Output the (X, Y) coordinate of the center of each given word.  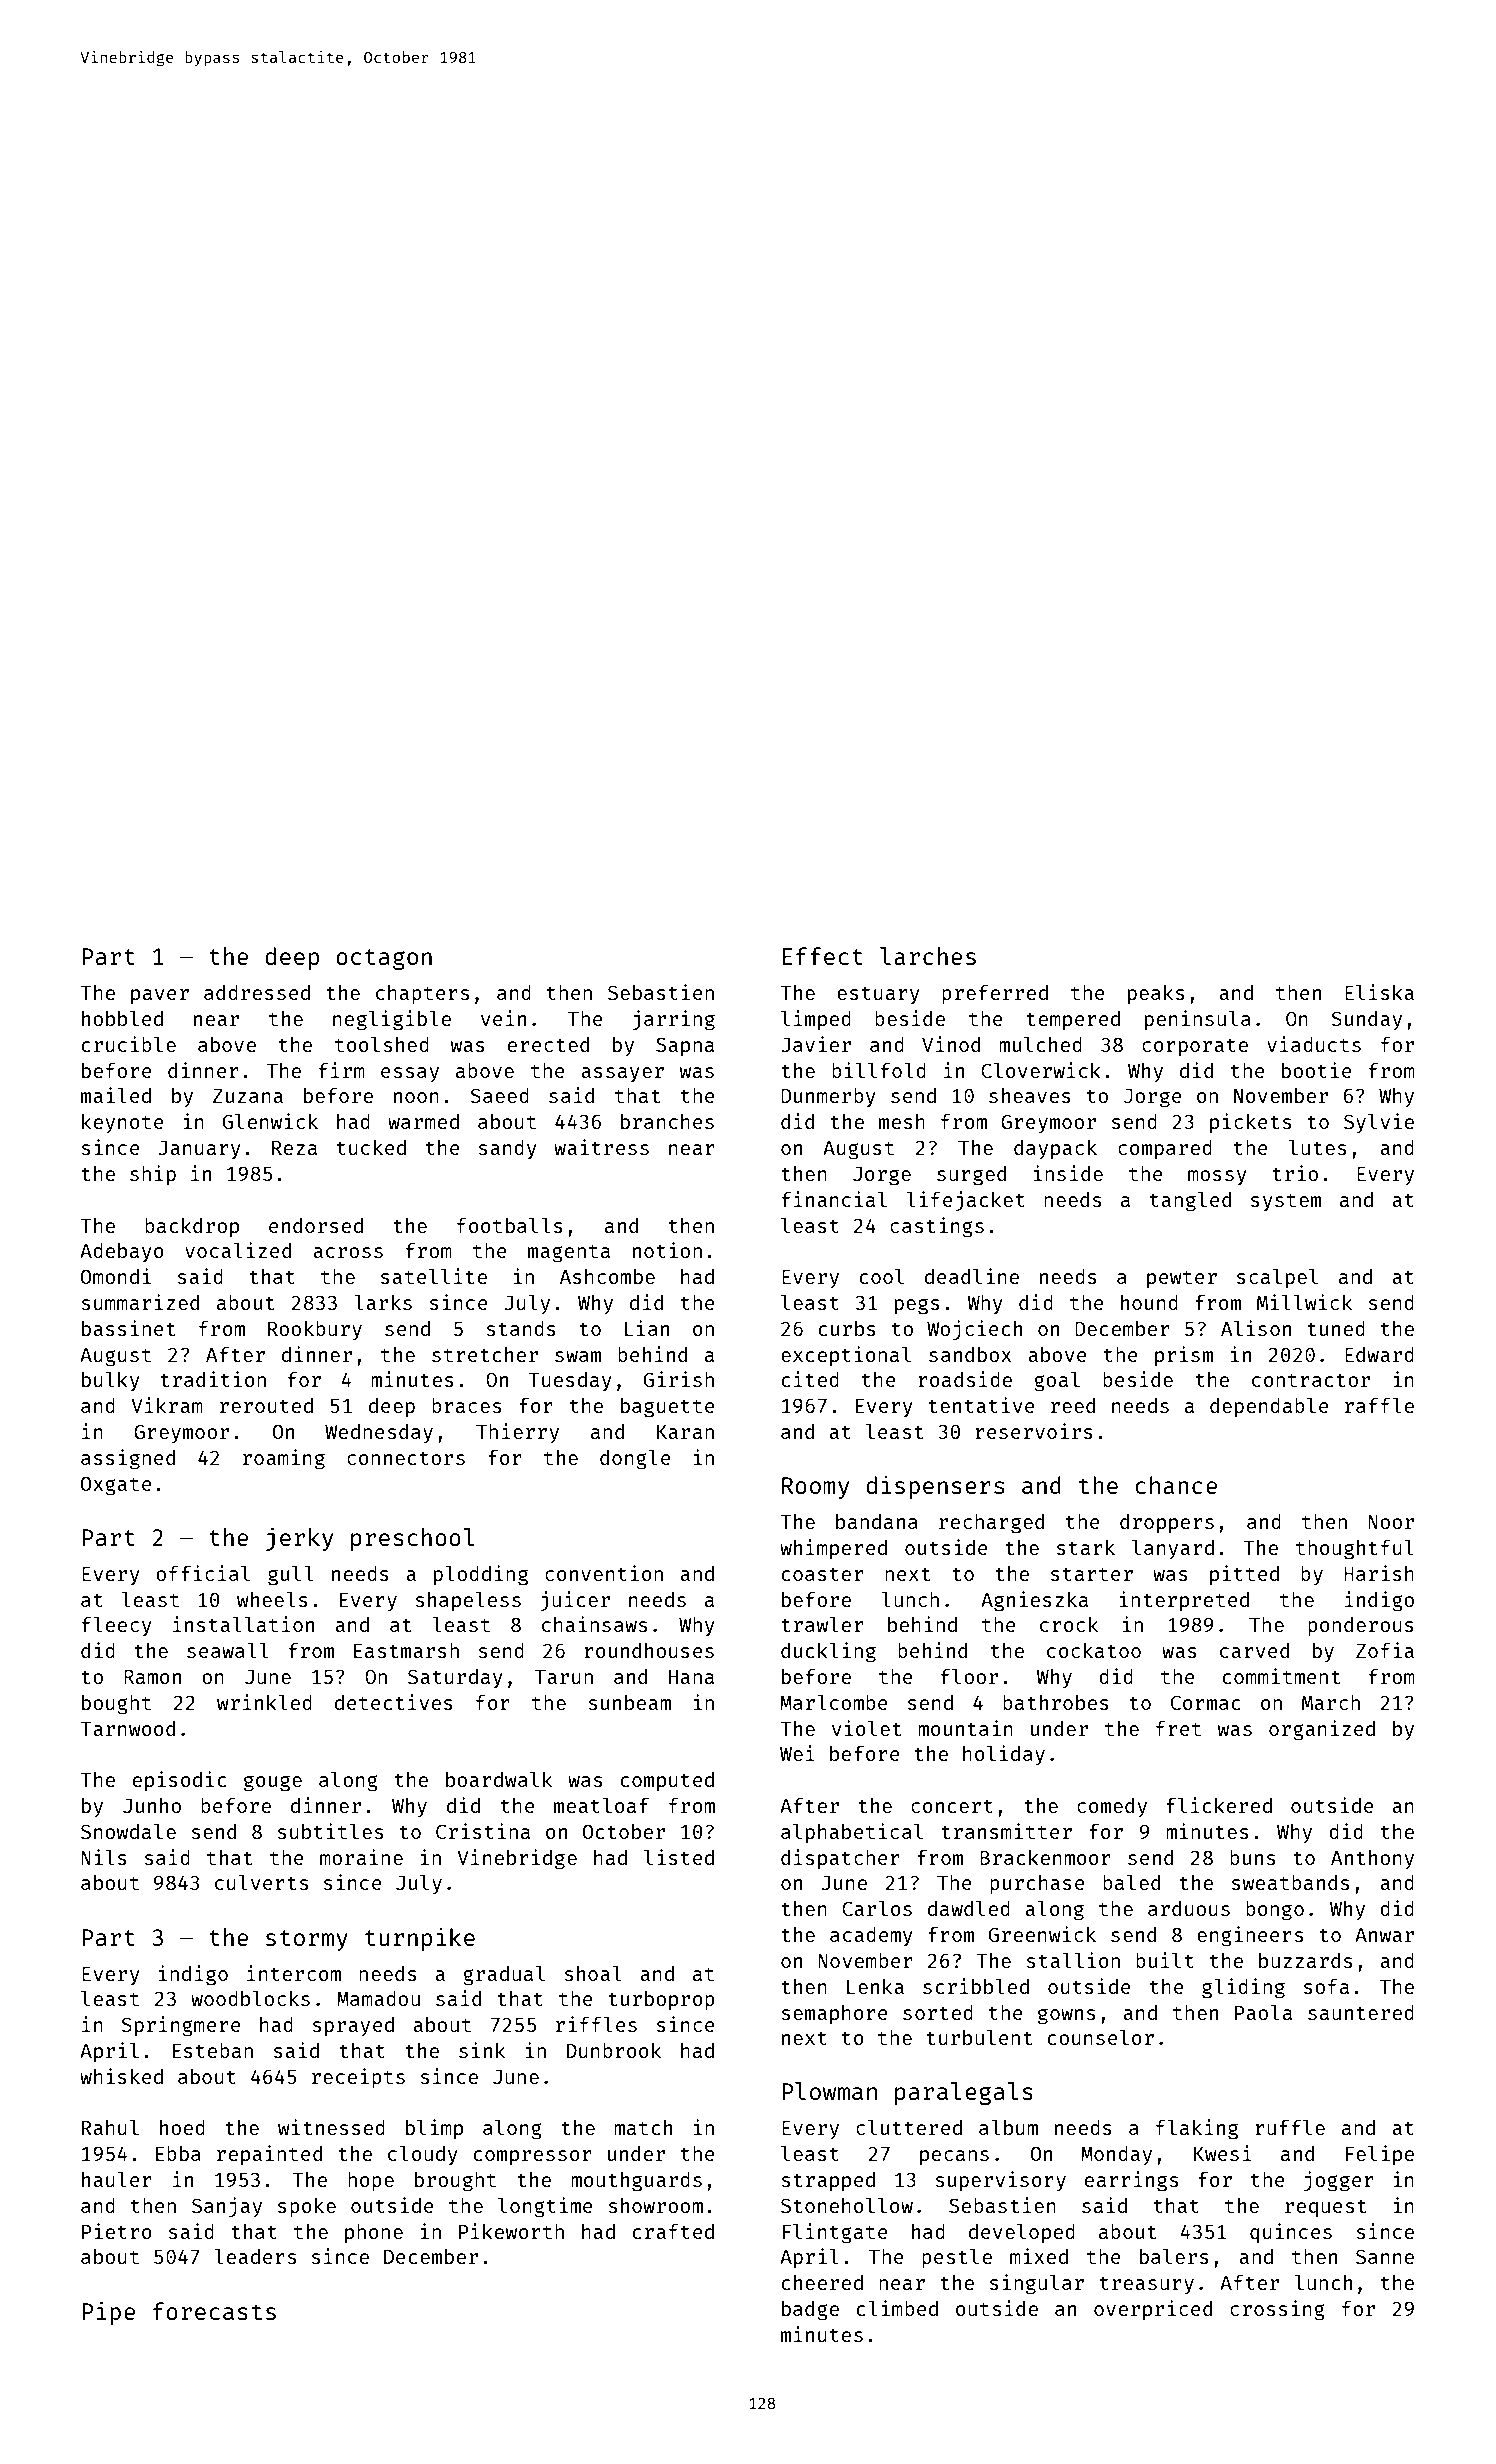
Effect (823, 956)
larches (928, 956)
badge (810, 2311)
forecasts (214, 2311)
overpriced (1153, 2310)
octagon (384, 959)
